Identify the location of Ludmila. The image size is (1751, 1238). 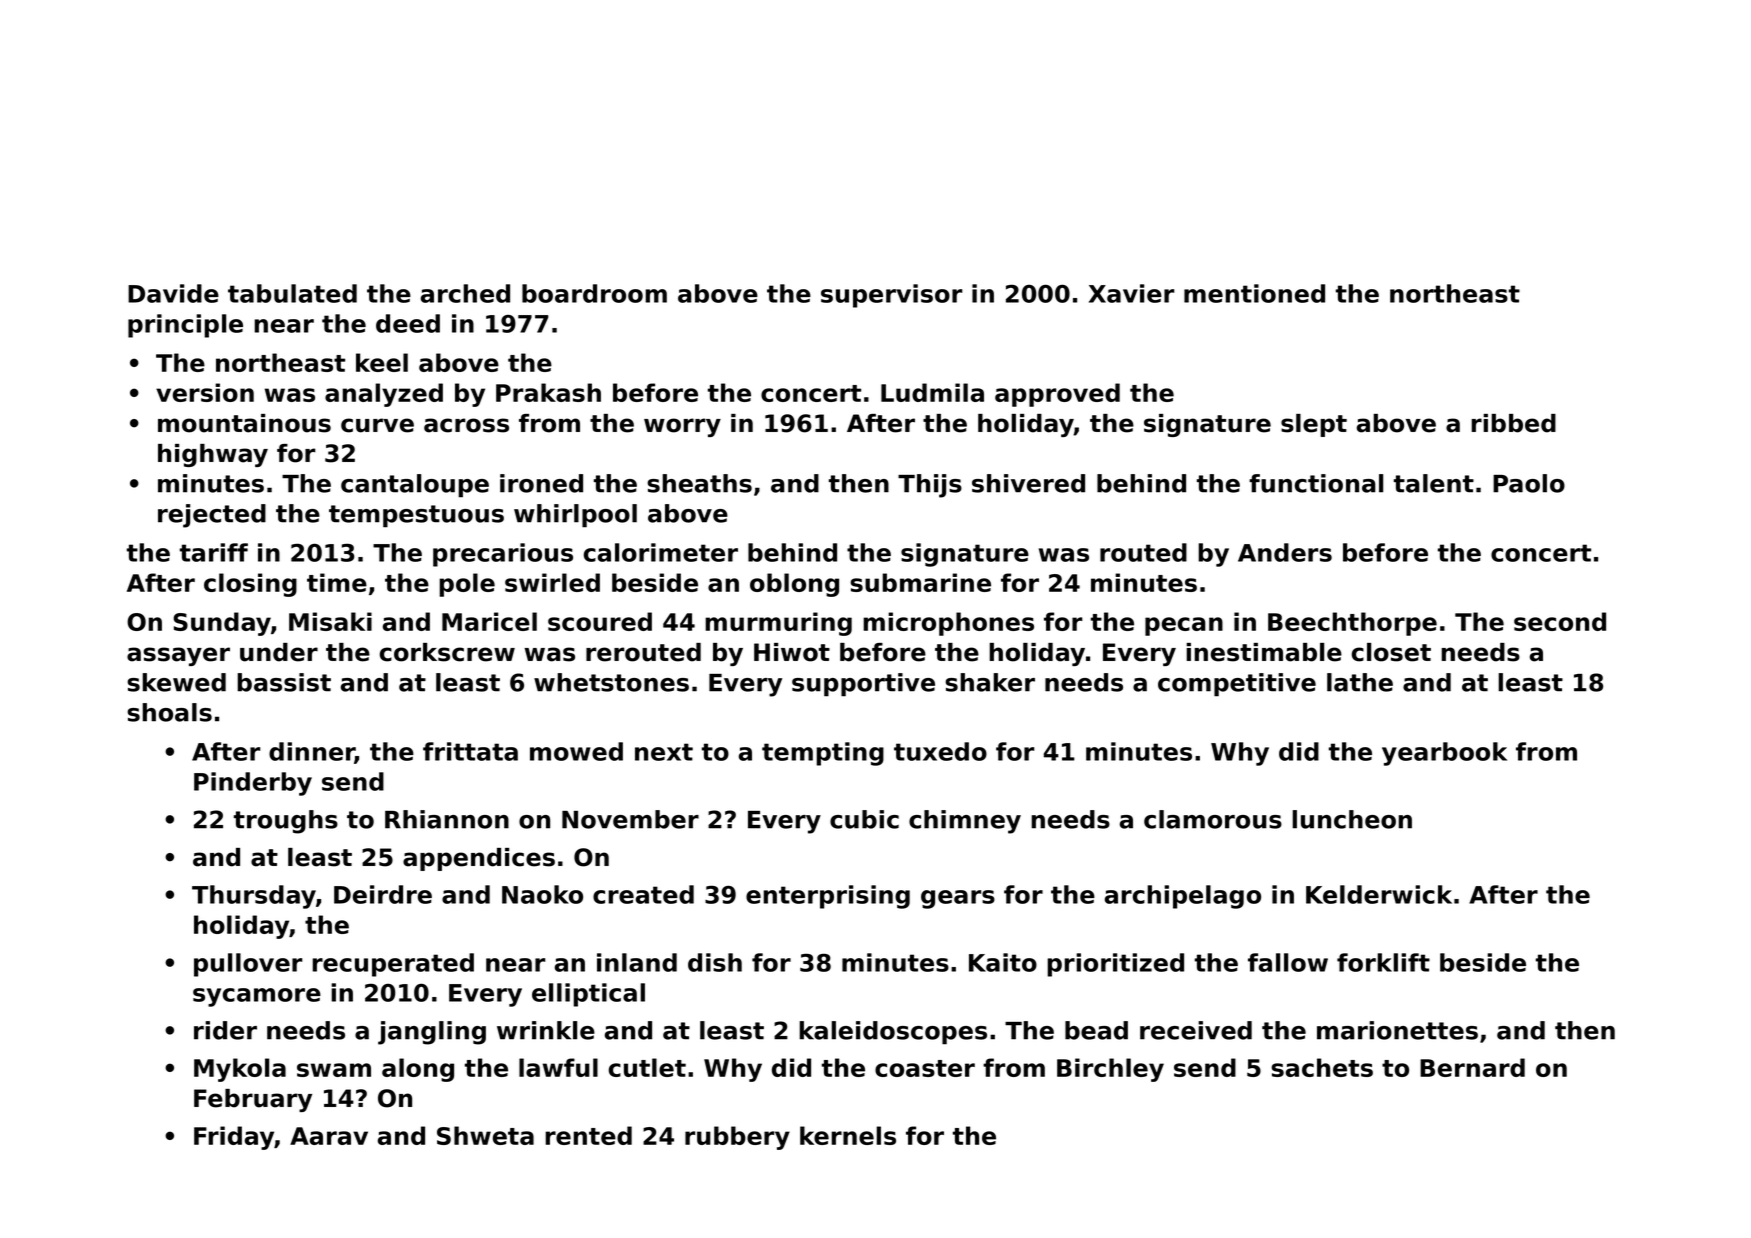
(932, 392).
